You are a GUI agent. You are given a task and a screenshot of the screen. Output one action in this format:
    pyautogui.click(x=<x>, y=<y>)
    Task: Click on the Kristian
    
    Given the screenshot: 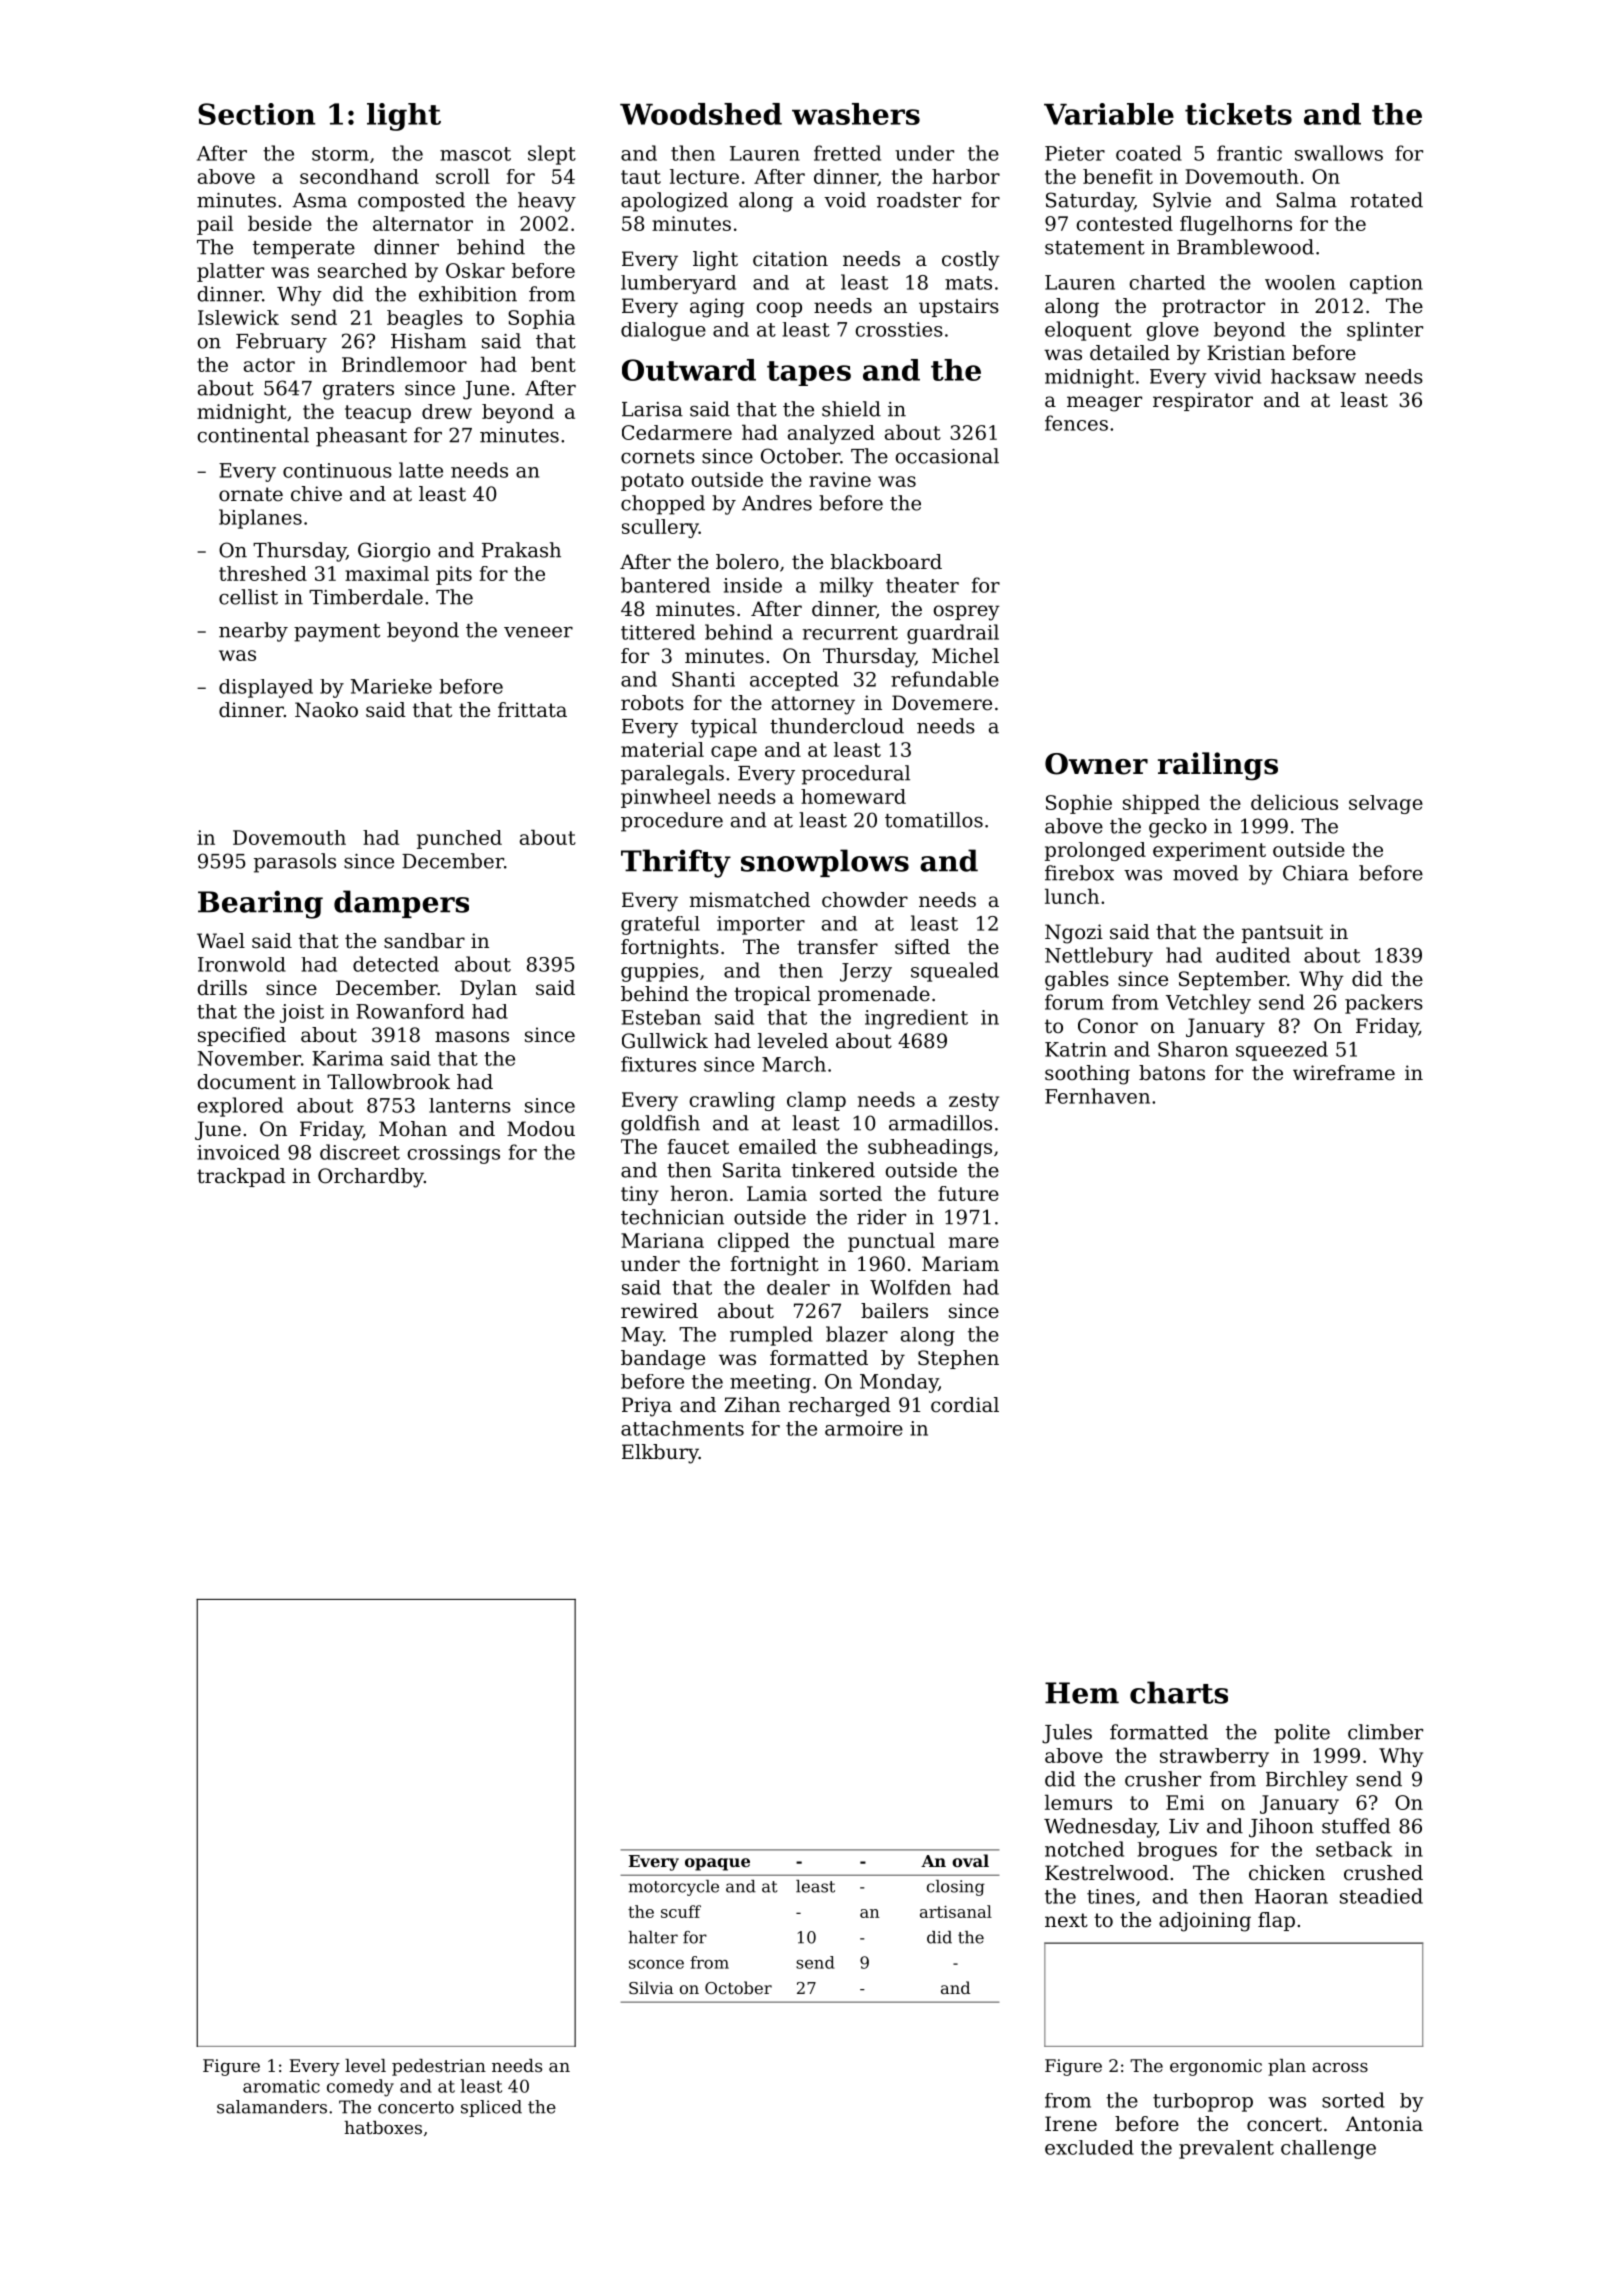 What is the action you would take?
    pyautogui.click(x=1246, y=352)
